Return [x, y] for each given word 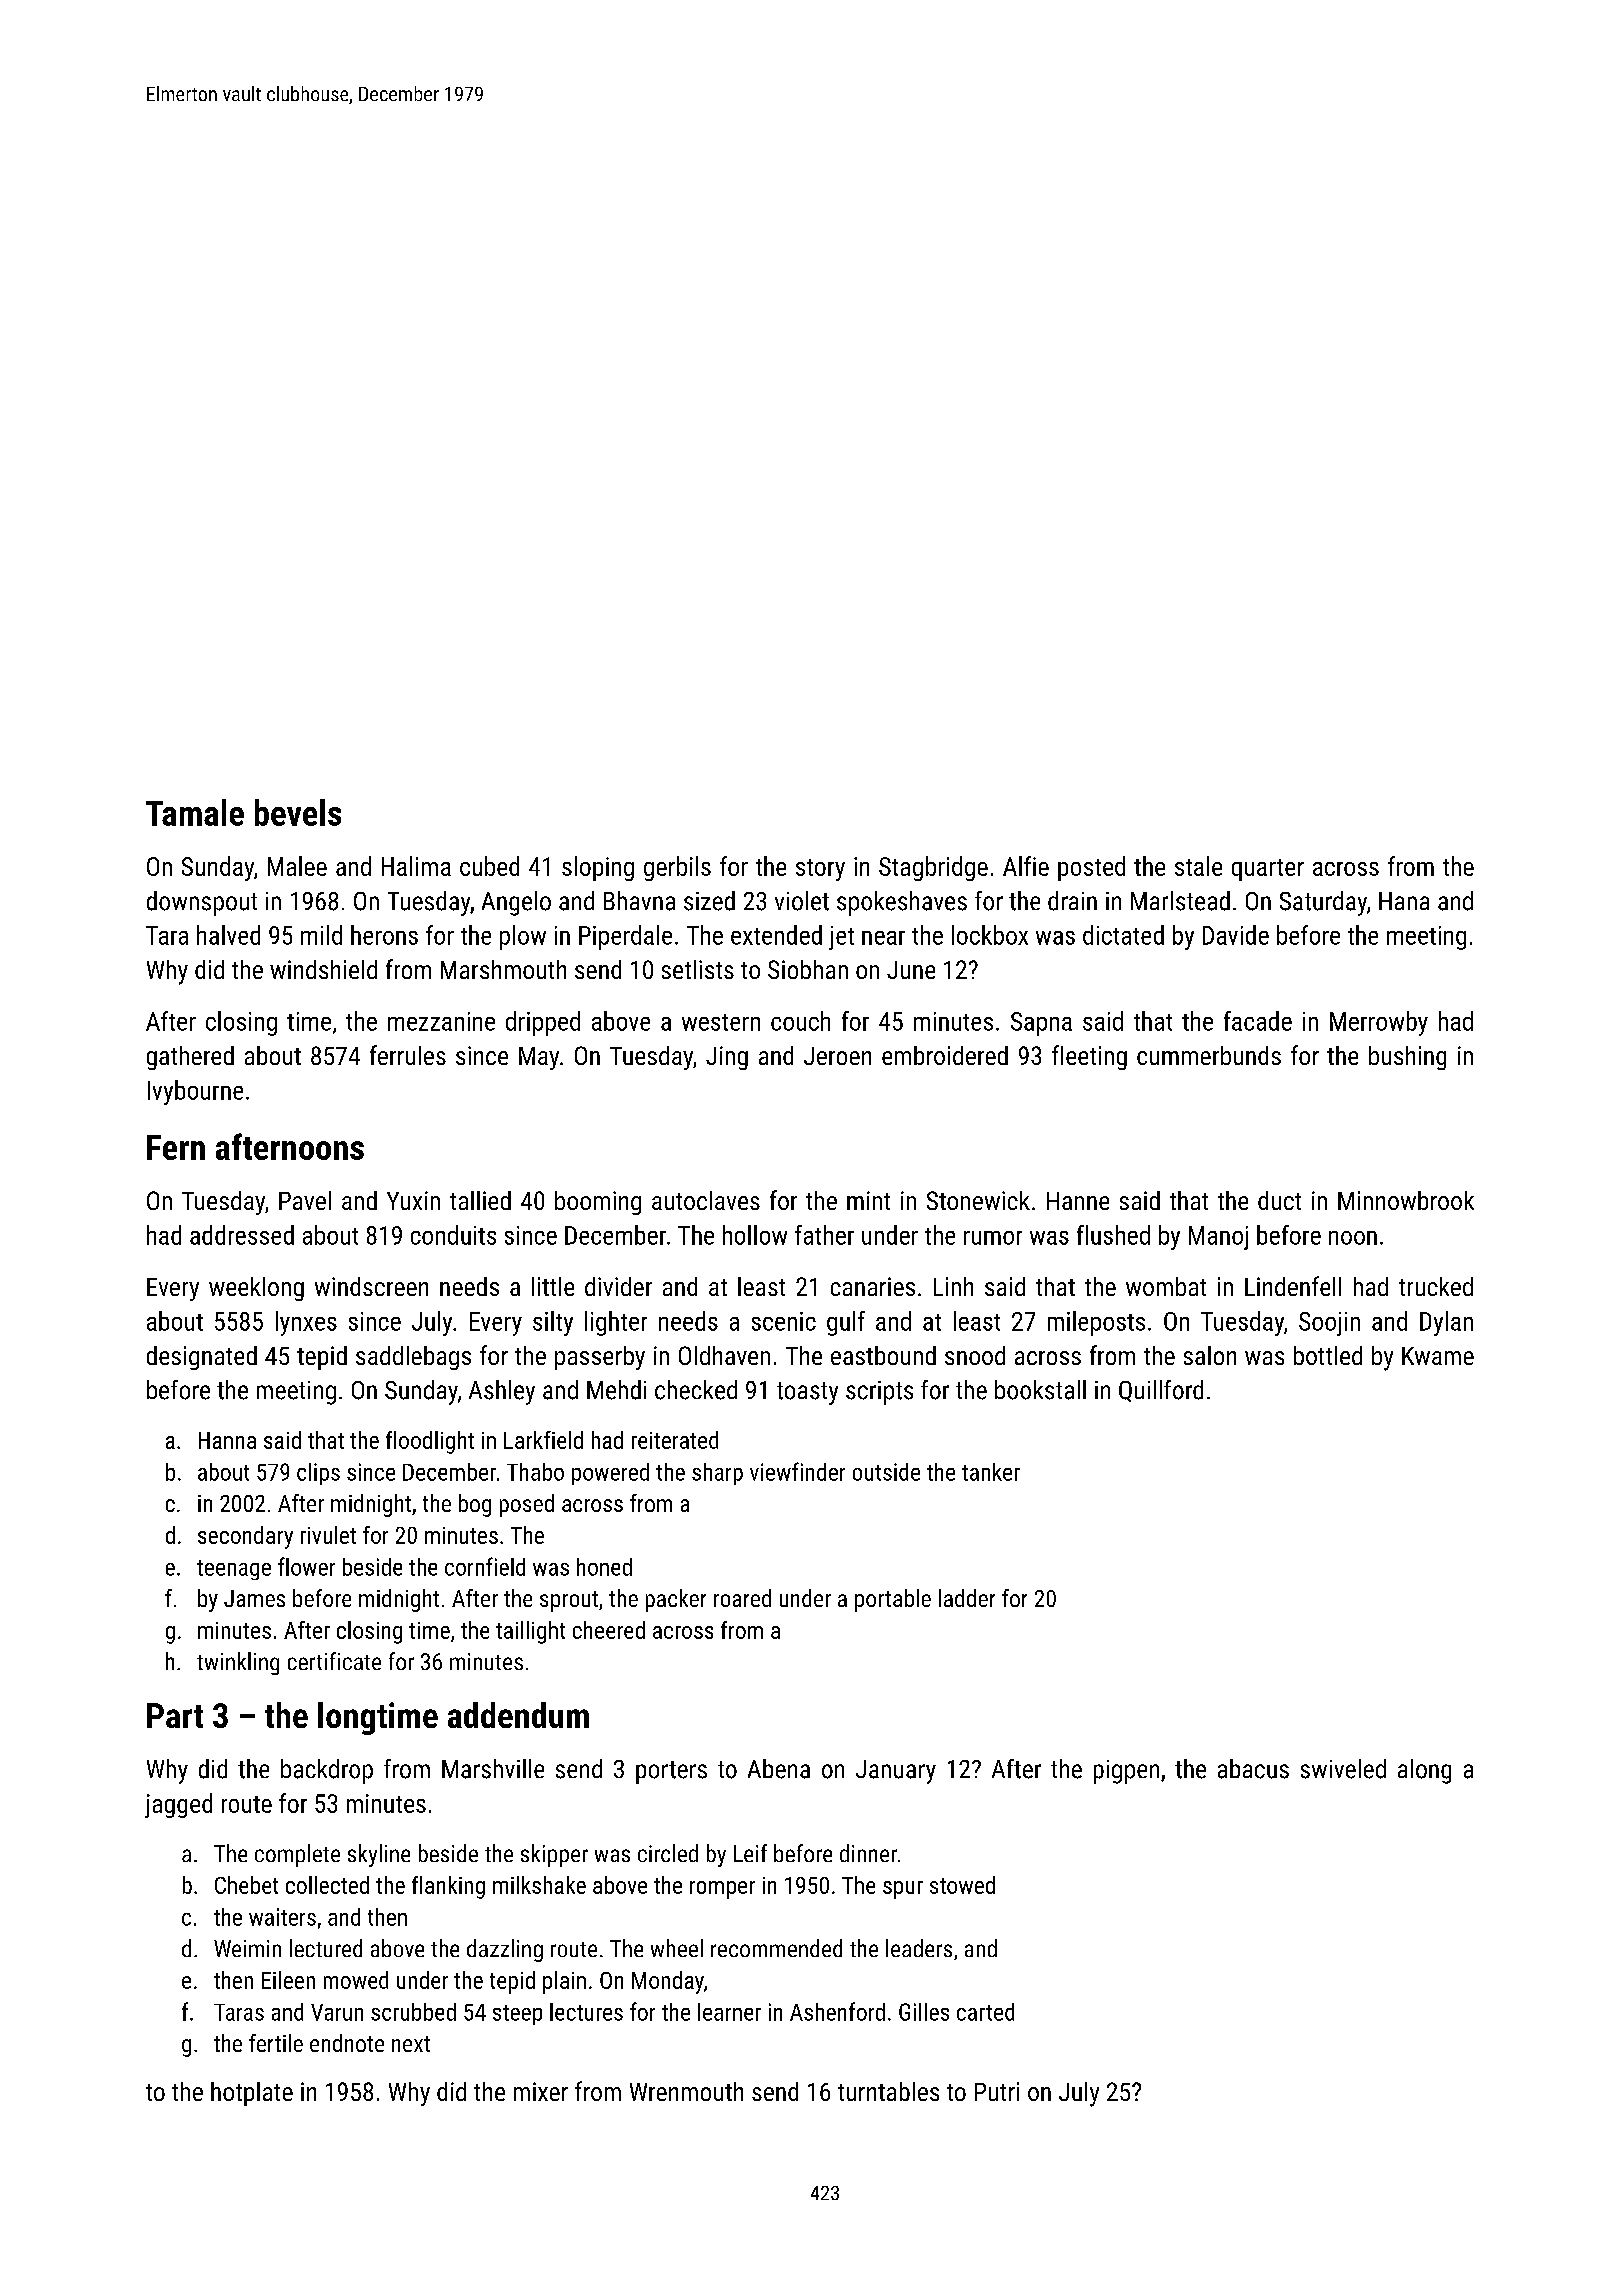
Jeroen [837, 1056]
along [1424, 1771]
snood [975, 1355]
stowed [962, 1885]
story [820, 870]
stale [1198, 866]
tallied [480, 1200]
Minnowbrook [1406, 1200]
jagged [178, 1805]
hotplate [252, 2094]
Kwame [1438, 1356]
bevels [298, 812]
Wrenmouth [686, 2091]
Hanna [227, 1440]
